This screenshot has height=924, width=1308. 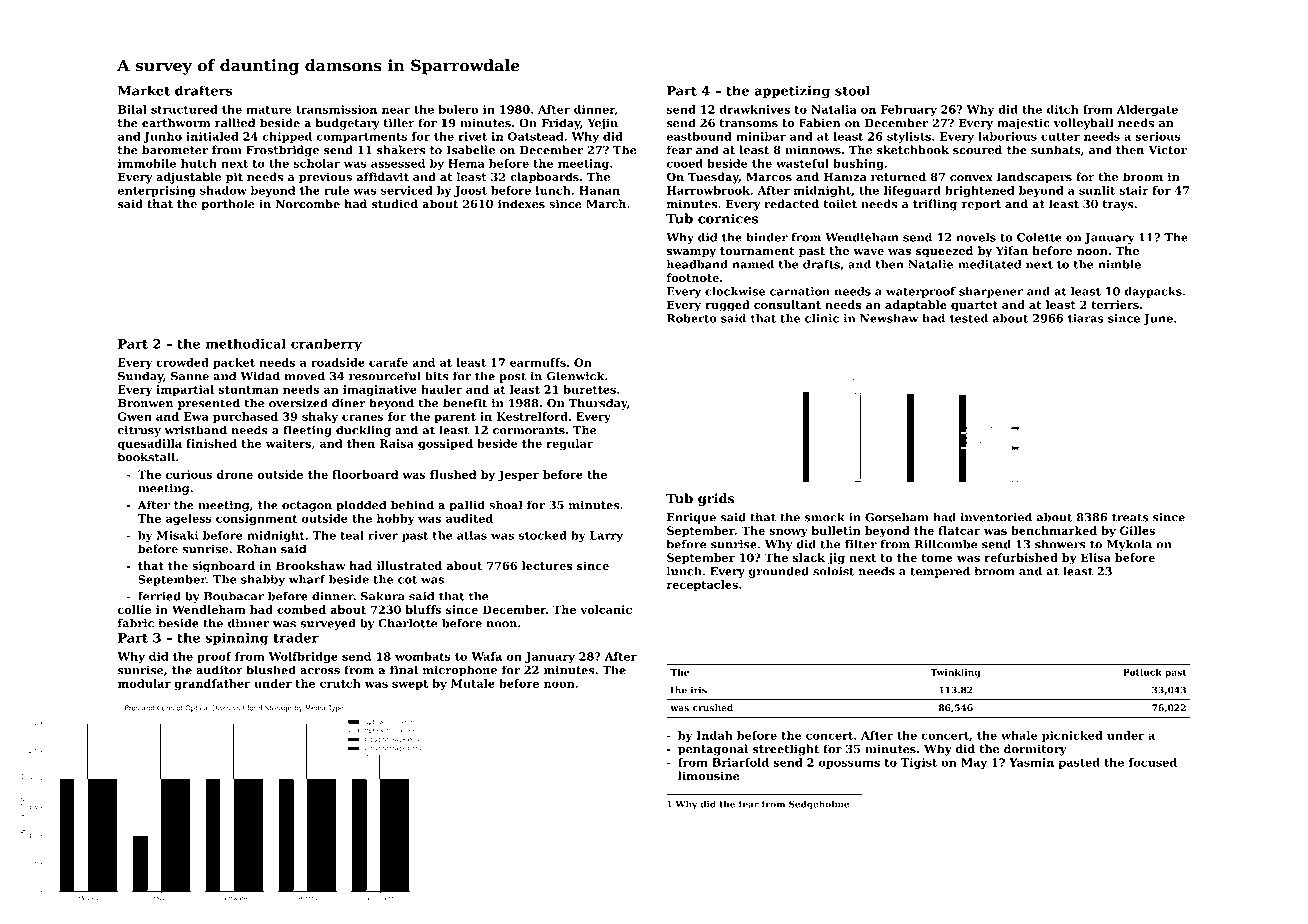 What do you see at coordinates (898, 177) in the screenshot?
I see `returned` at bounding box center [898, 177].
